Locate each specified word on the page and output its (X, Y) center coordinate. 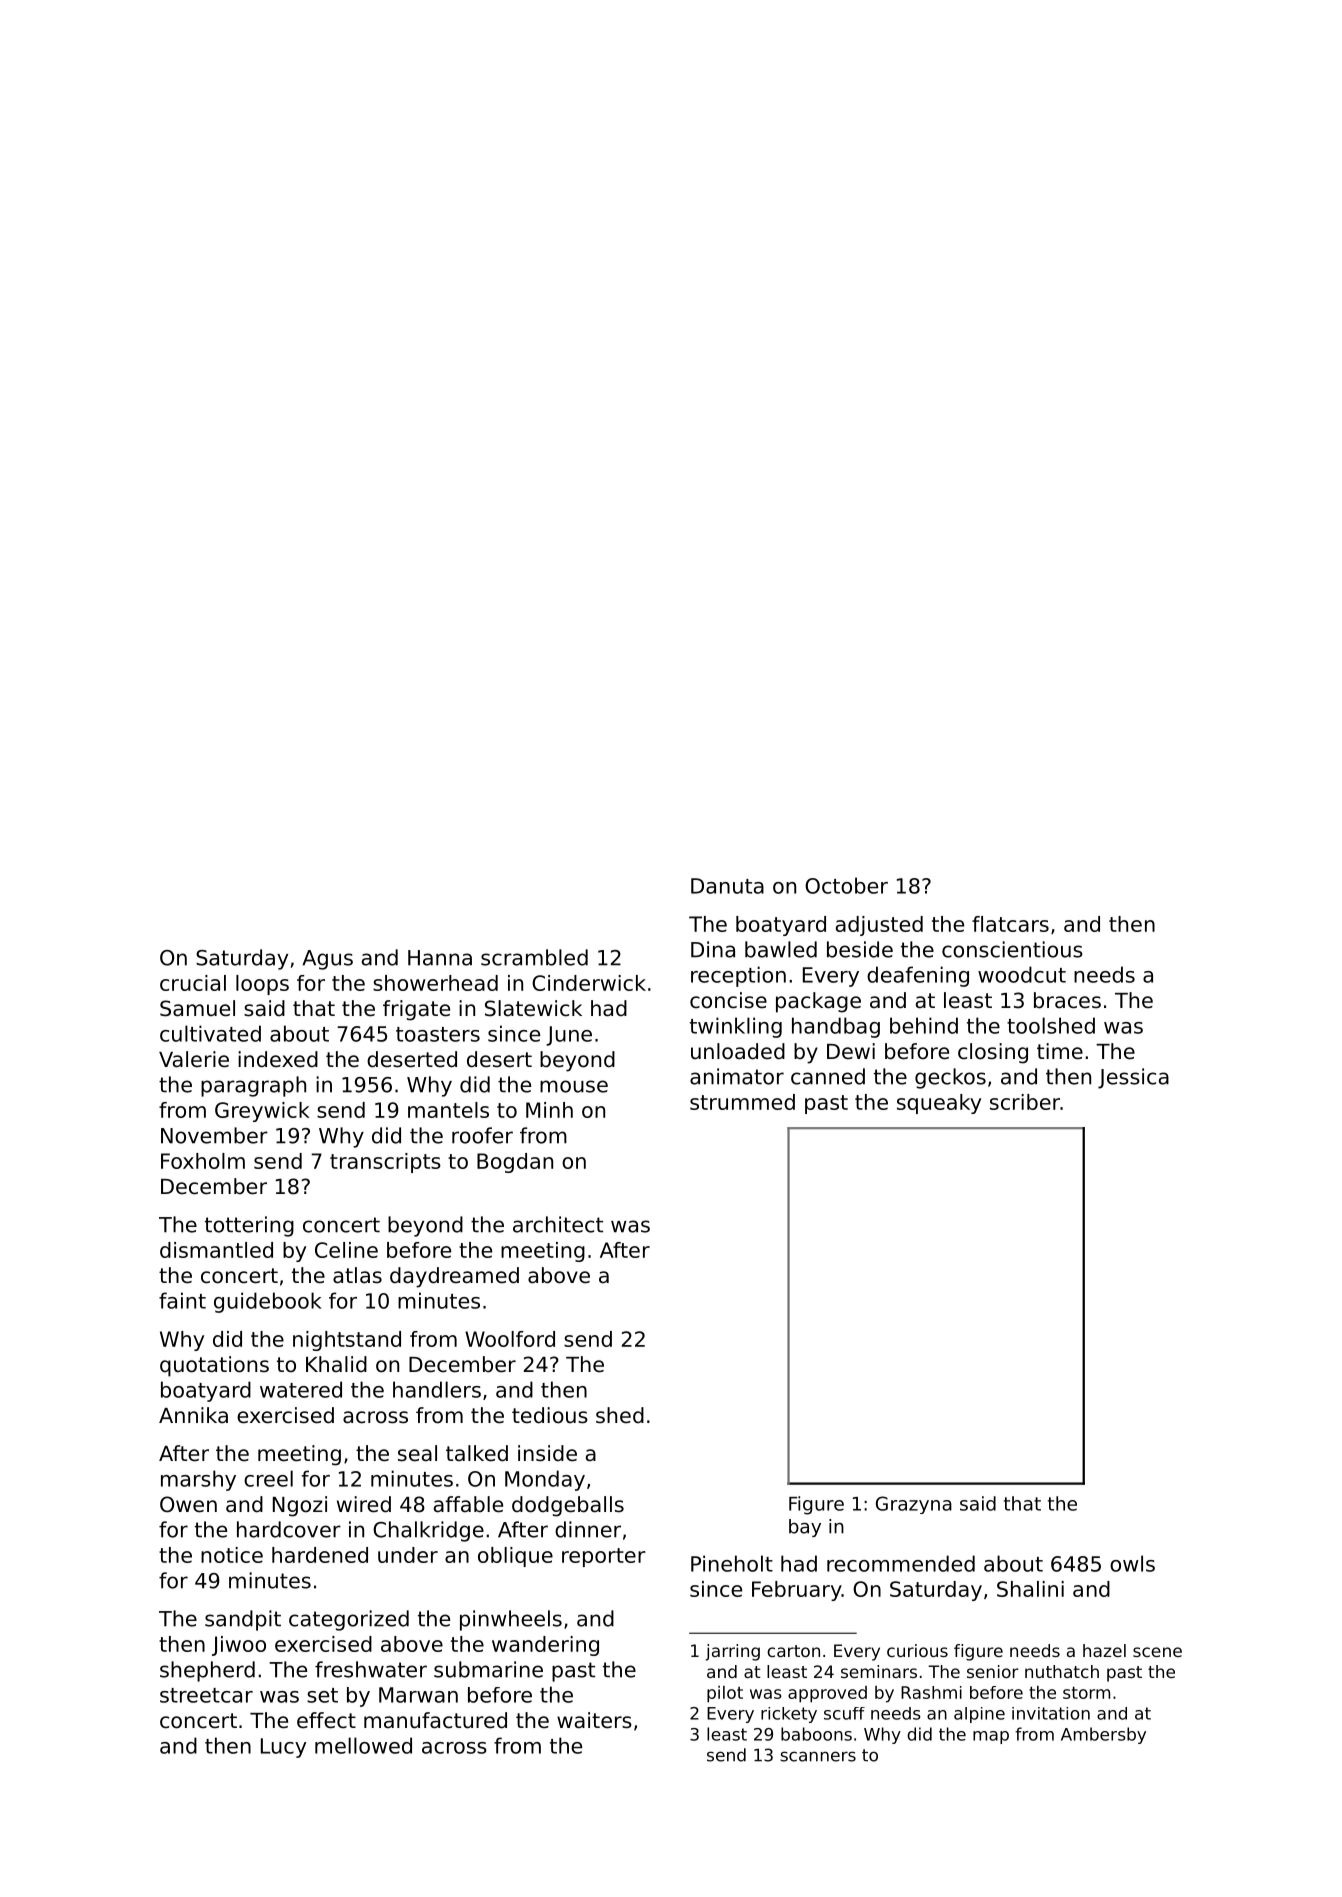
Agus (327, 960)
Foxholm (203, 1161)
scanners (818, 1756)
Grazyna (914, 1505)
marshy (198, 1480)
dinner (588, 1529)
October (846, 885)
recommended (901, 1563)
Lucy (284, 1748)
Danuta (727, 886)
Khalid (336, 1364)
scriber (1025, 1102)
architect (558, 1224)
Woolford (510, 1339)
